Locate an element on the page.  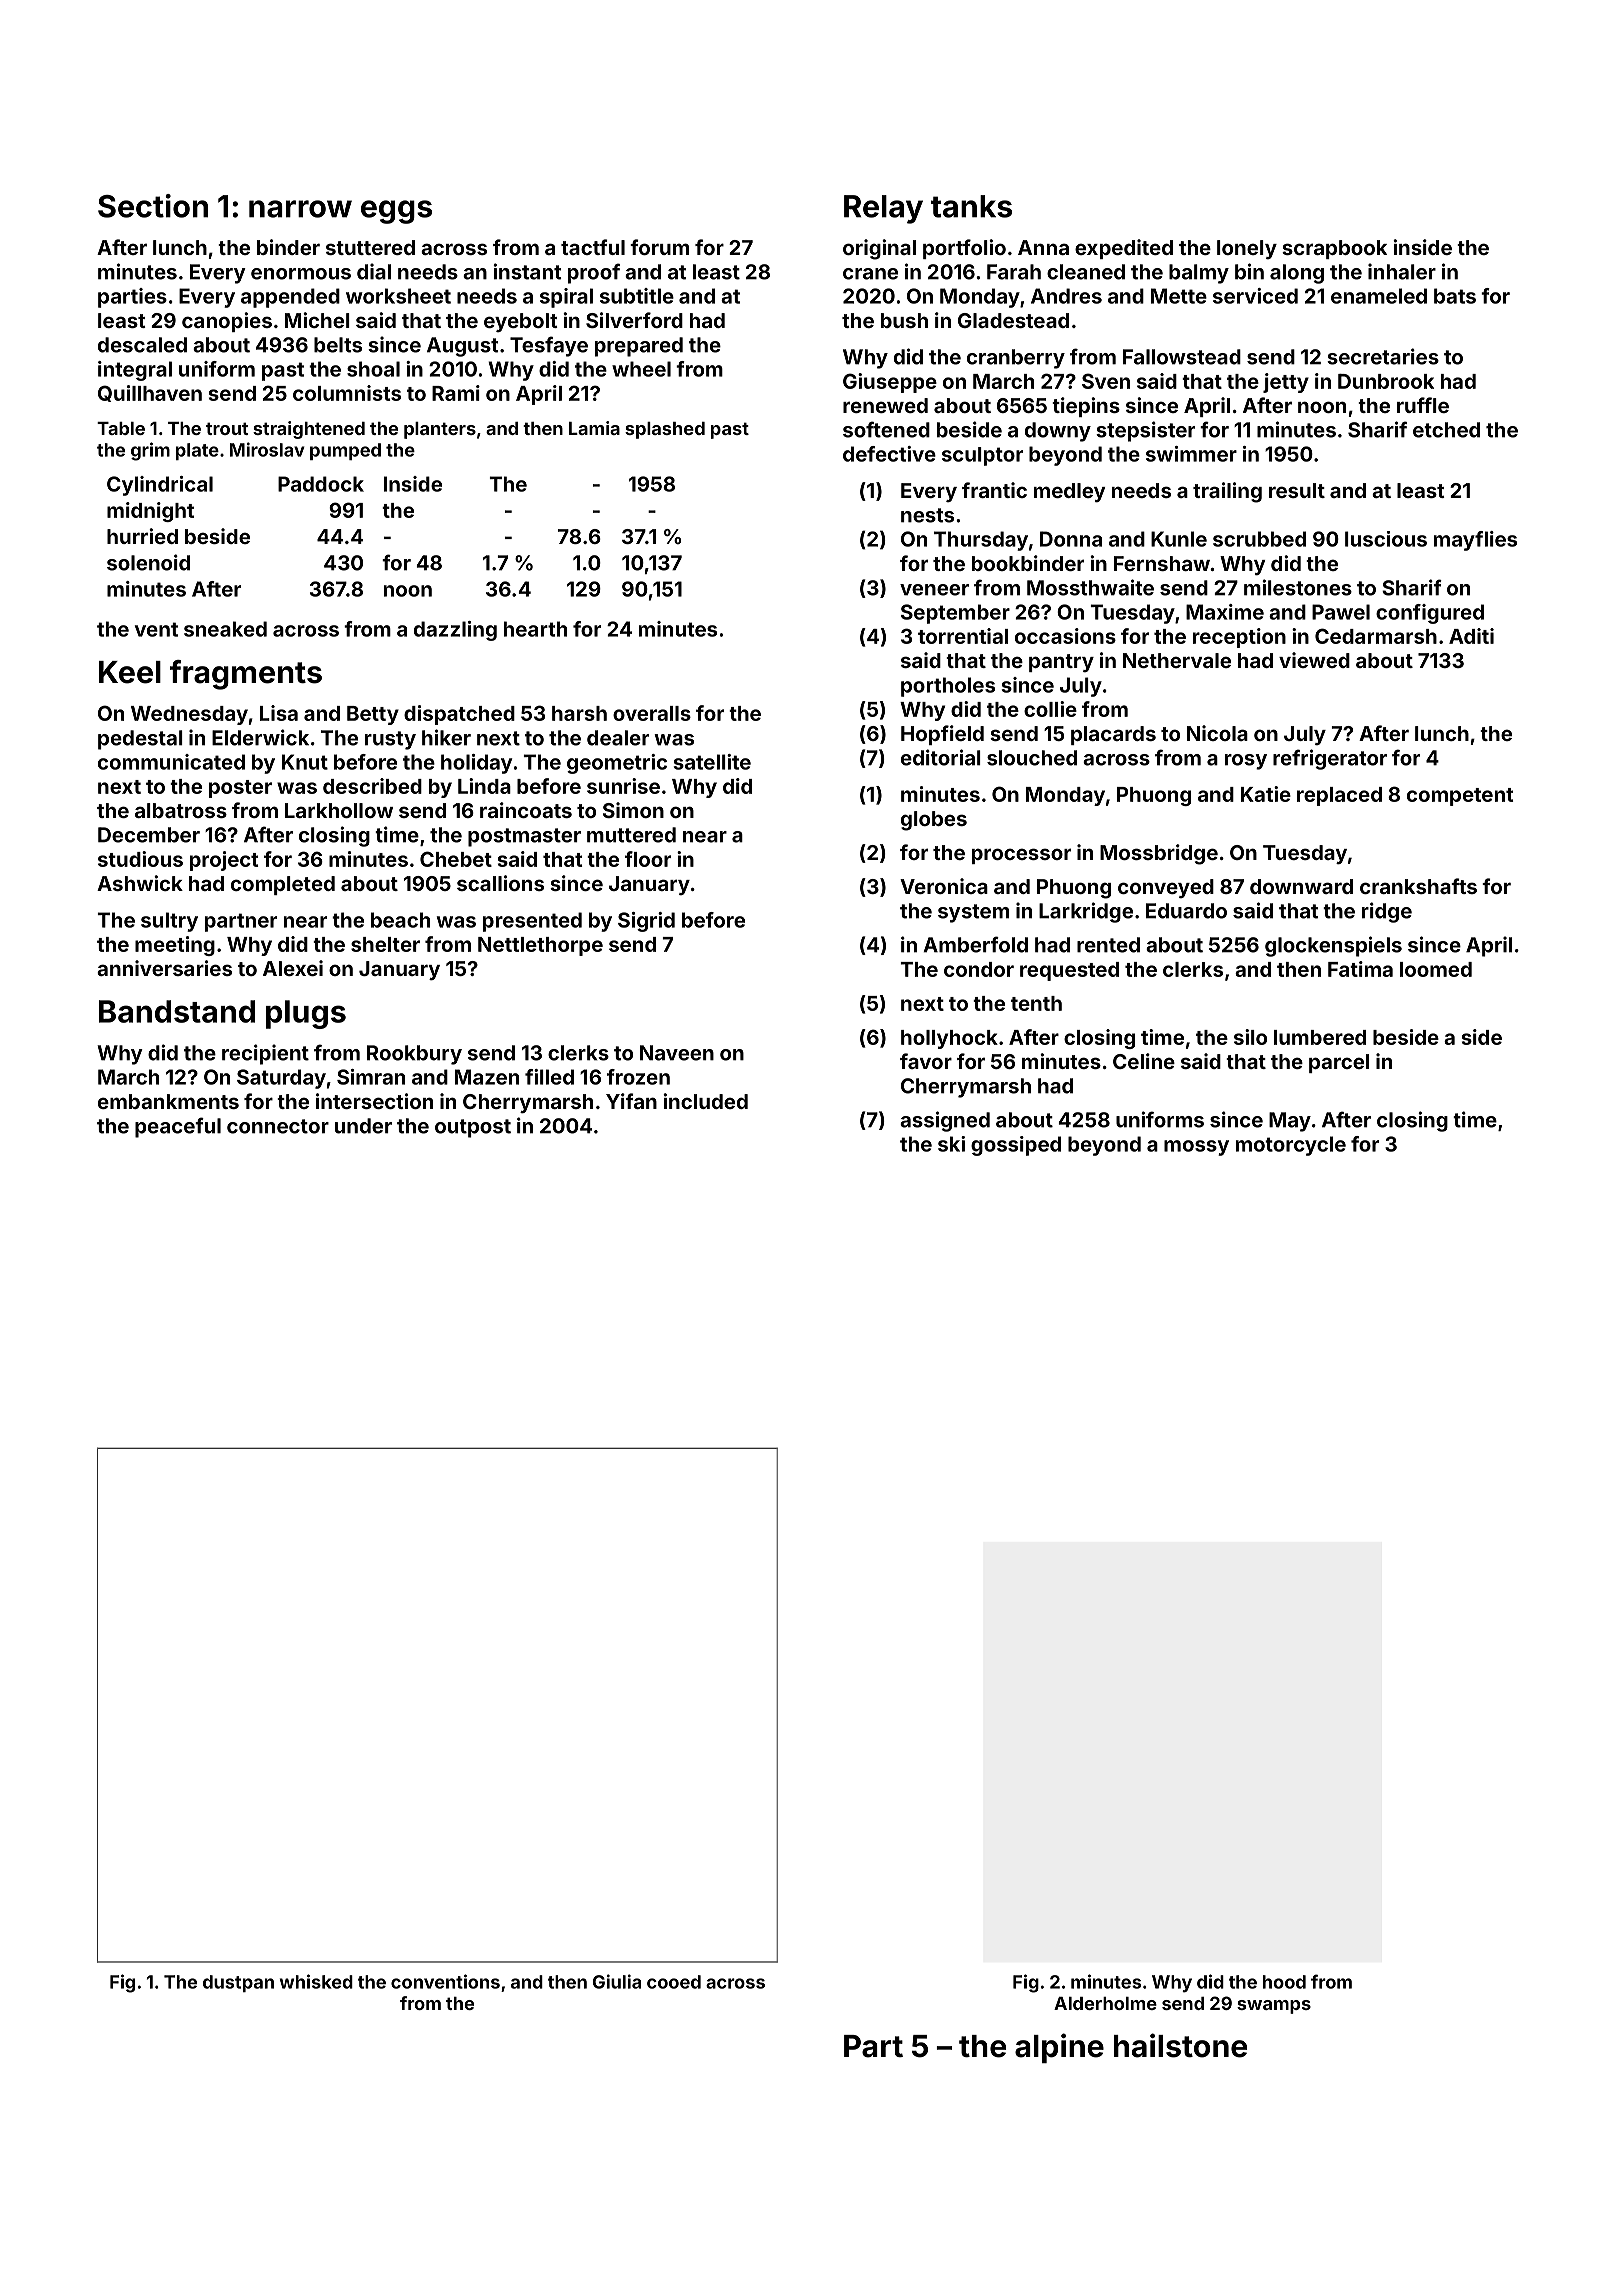
Sigrid is located at coordinates (646, 922).
